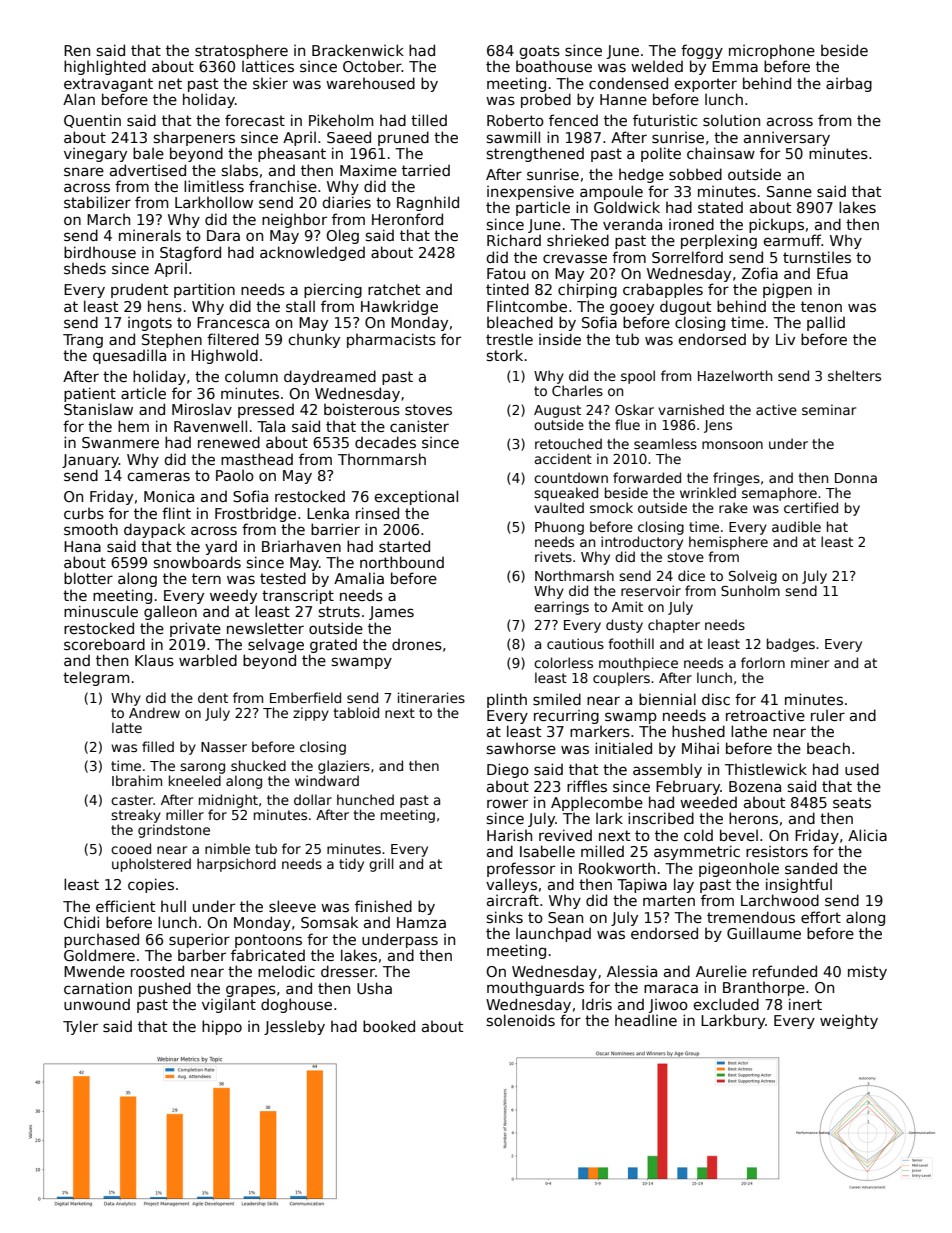  I want to click on sheds, so click(85, 268).
